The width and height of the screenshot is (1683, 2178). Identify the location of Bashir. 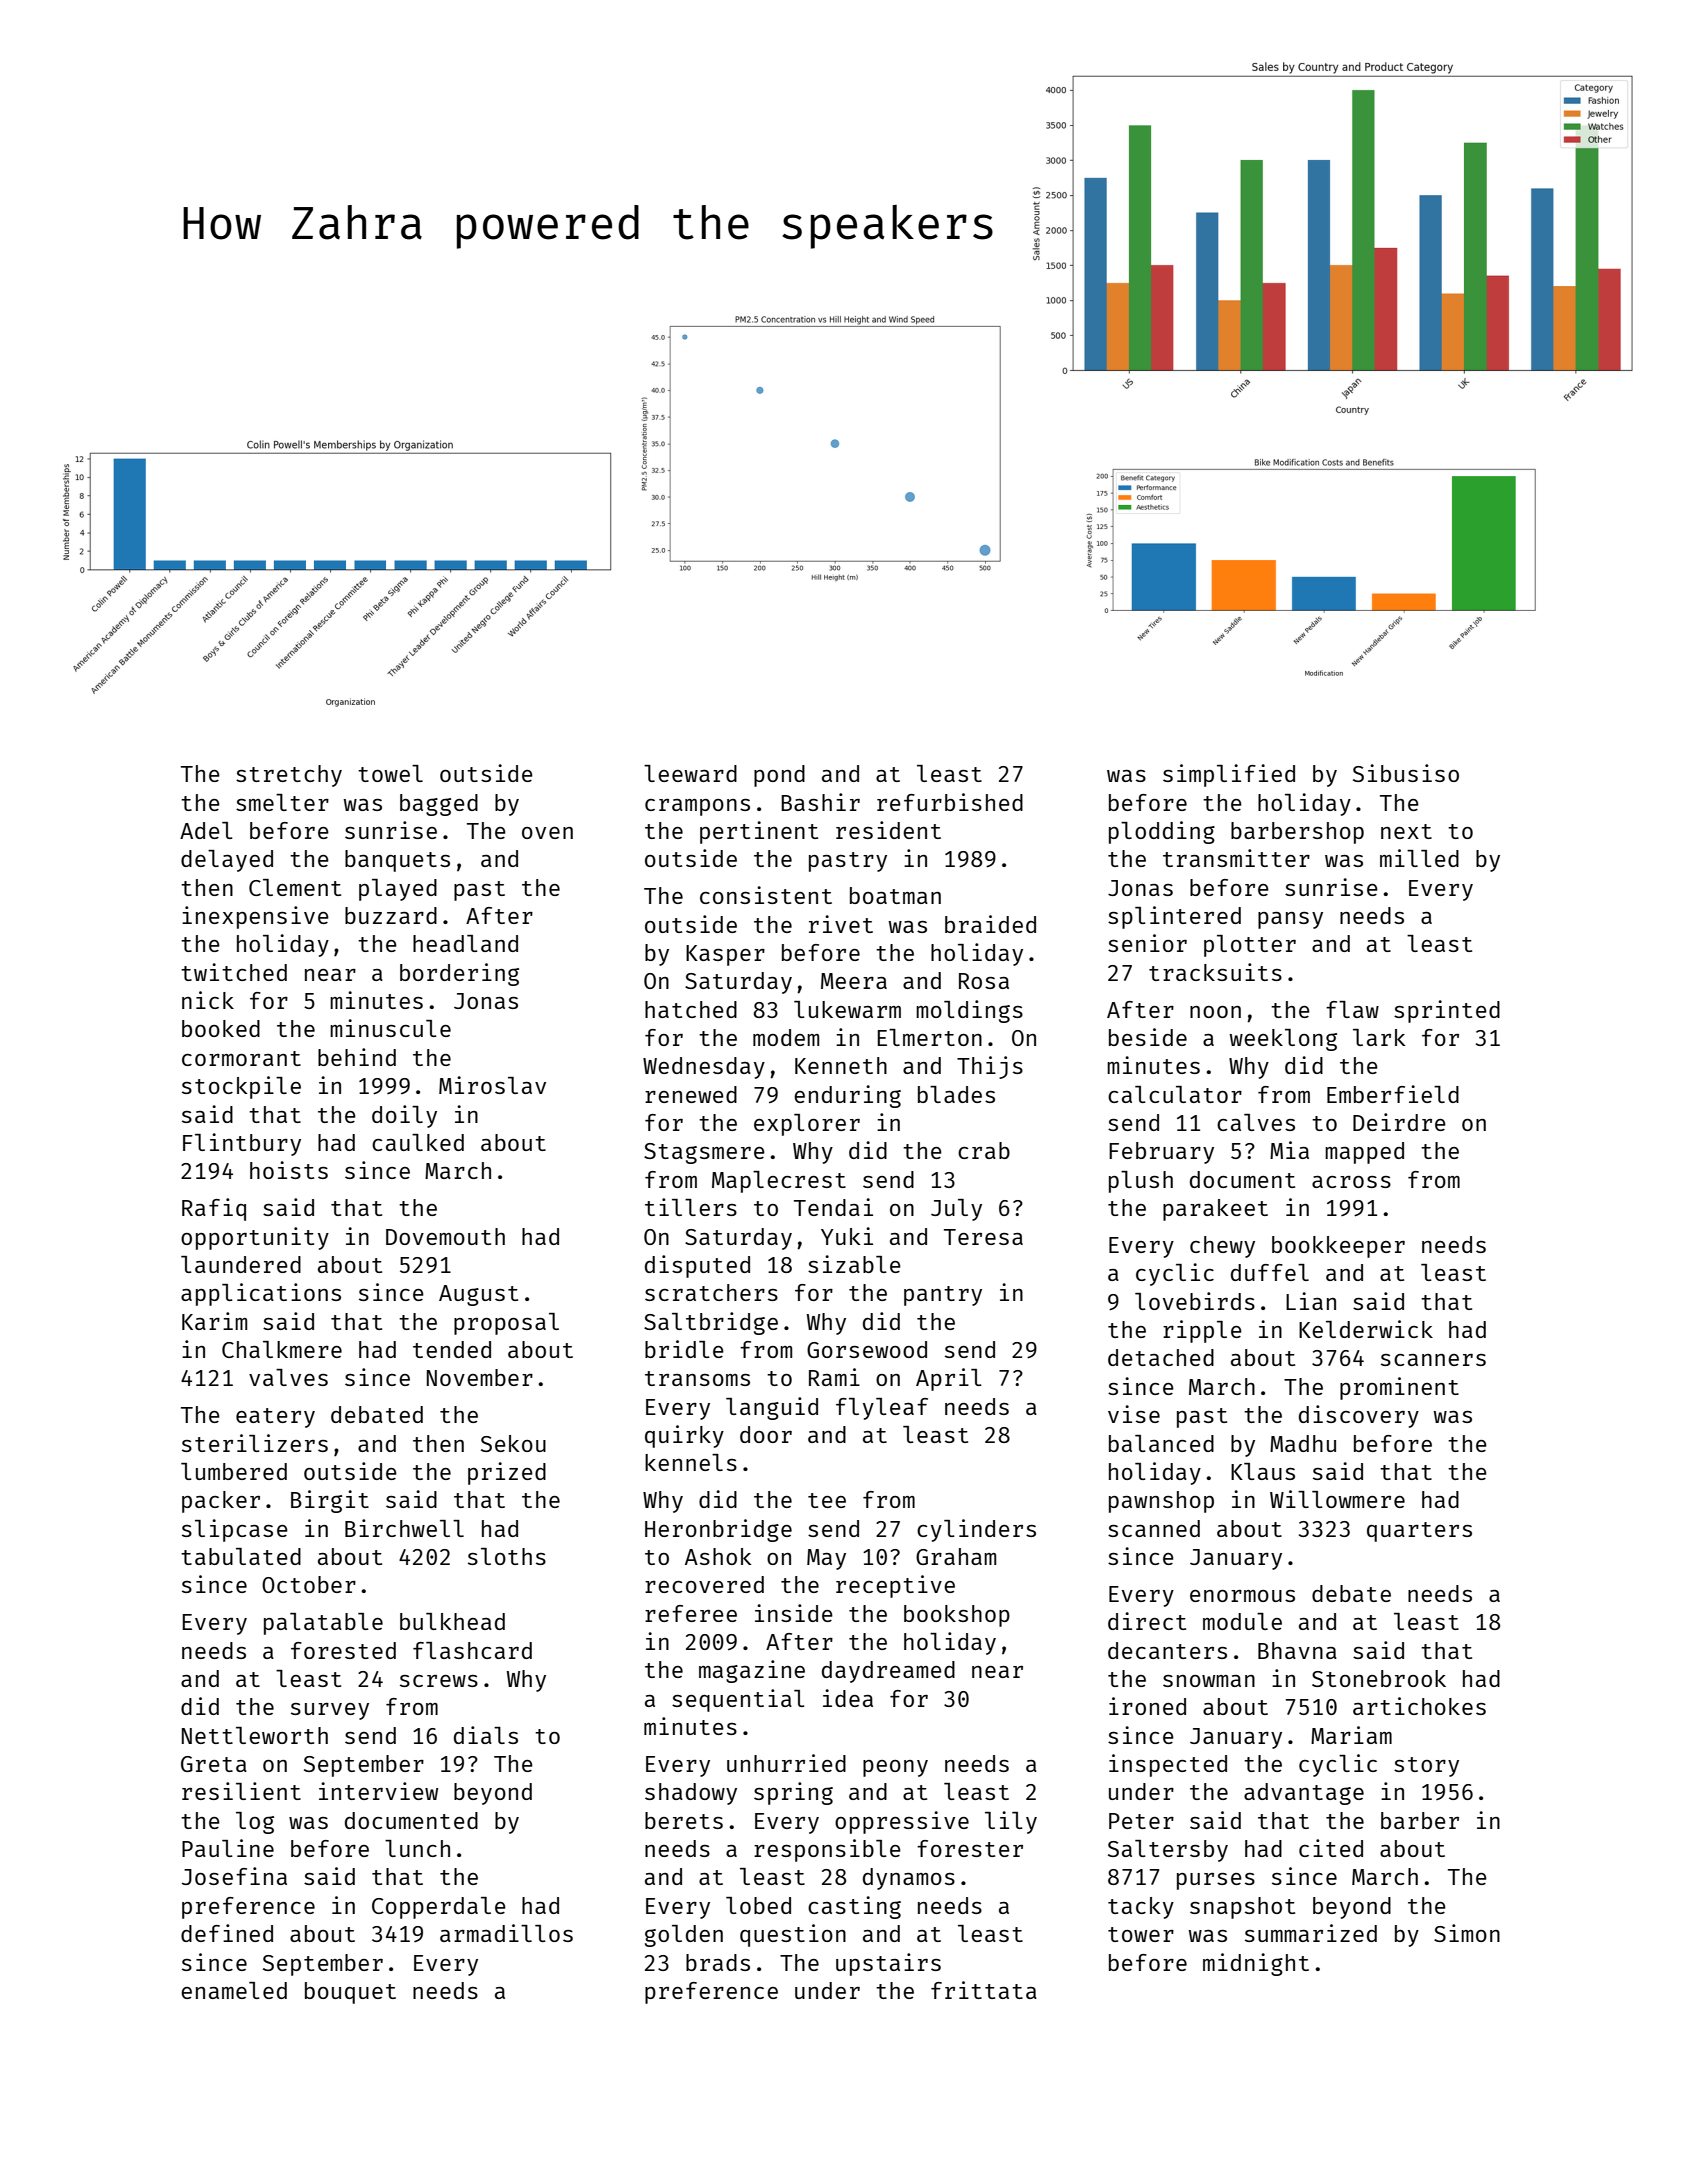
(820, 802).
